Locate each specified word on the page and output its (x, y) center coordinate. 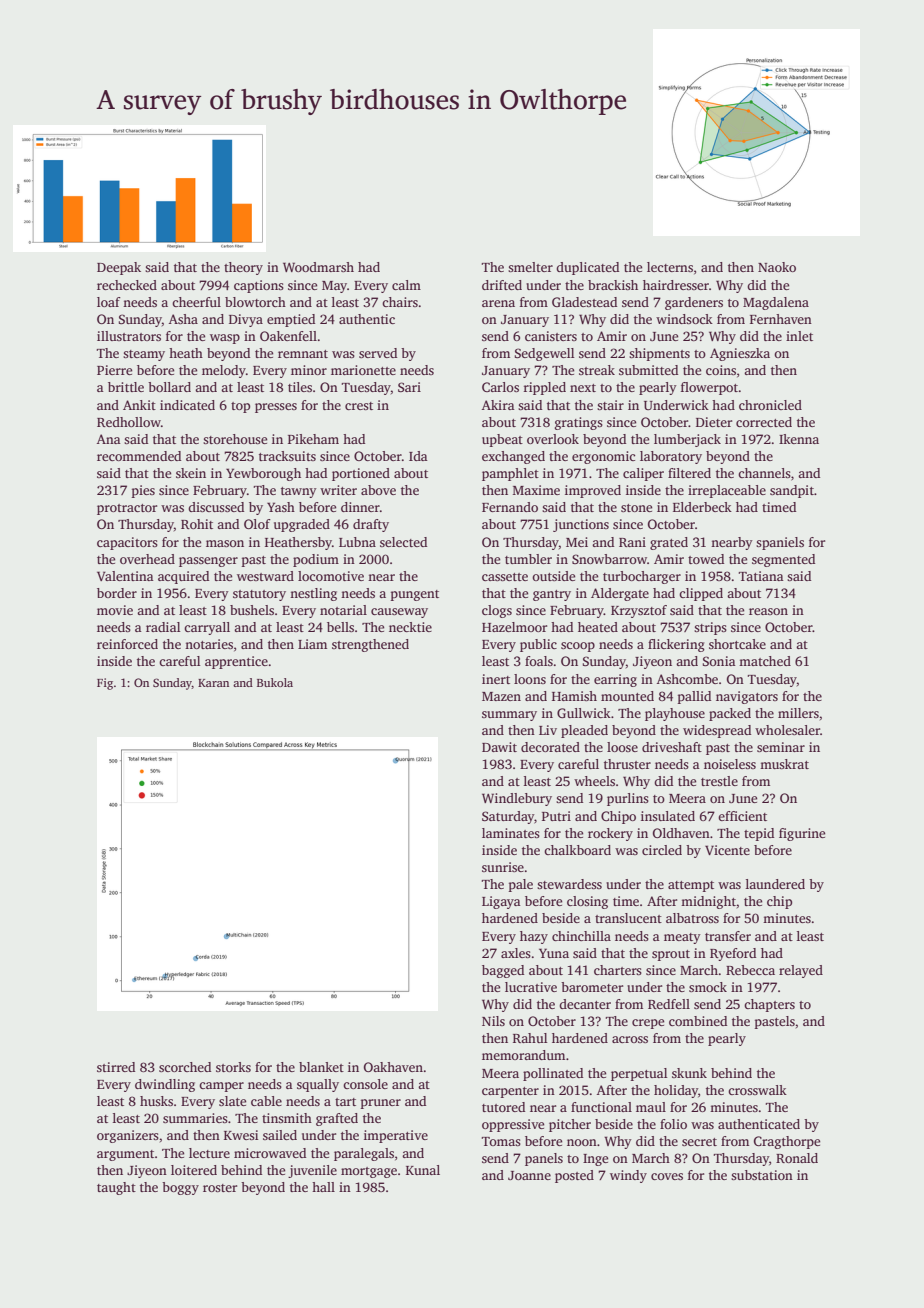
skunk (689, 1073)
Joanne (529, 1175)
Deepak (119, 268)
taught (116, 1188)
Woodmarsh (318, 267)
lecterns (670, 267)
